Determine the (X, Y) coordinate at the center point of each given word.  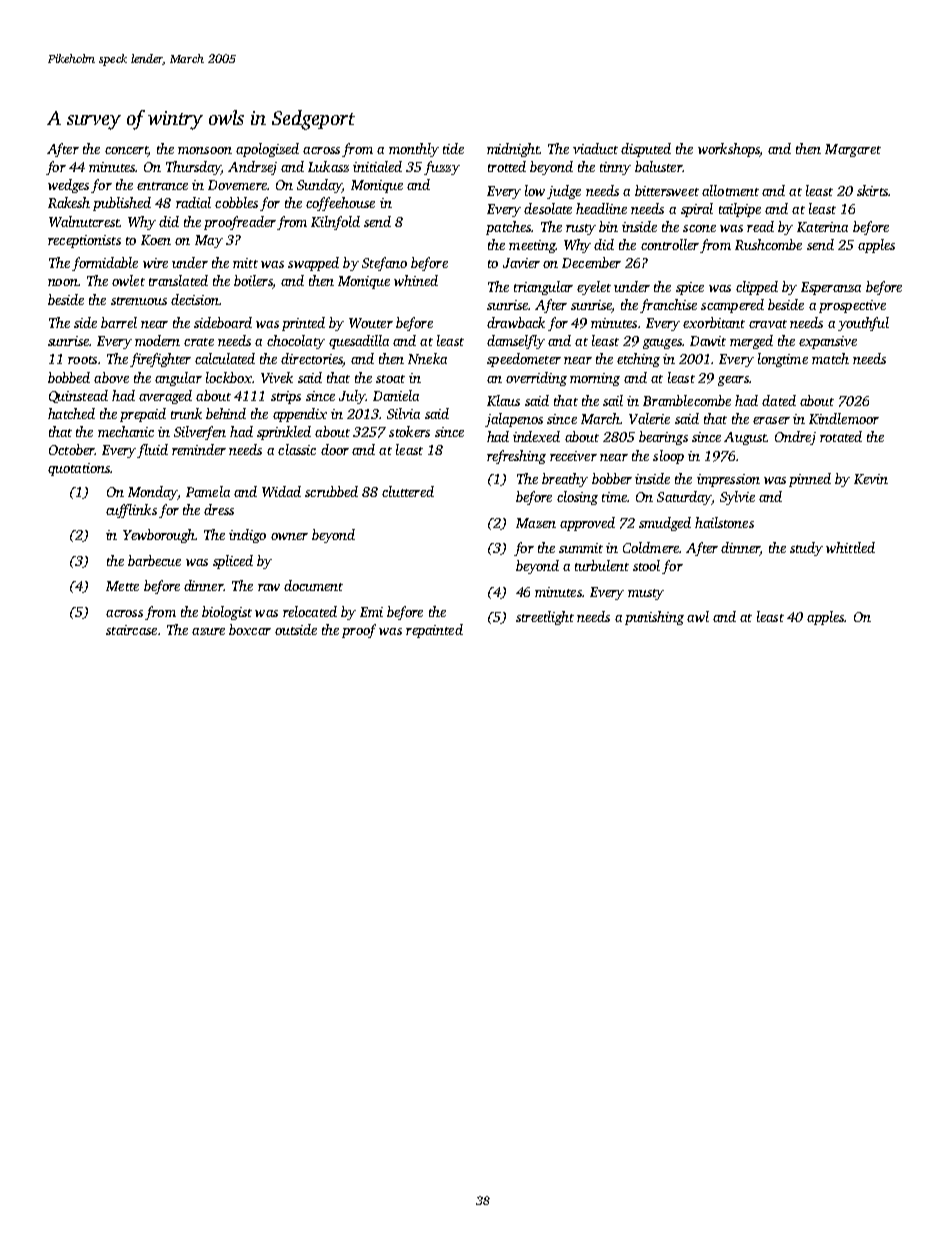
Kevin (871, 479)
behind (226, 413)
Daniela (396, 395)
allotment (730, 190)
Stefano (384, 264)
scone (699, 228)
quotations (79, 469)
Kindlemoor (844, 418)
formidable (105, 264)
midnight (513, 150)
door (335, 449)
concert (126, 151)
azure (208, 631)
